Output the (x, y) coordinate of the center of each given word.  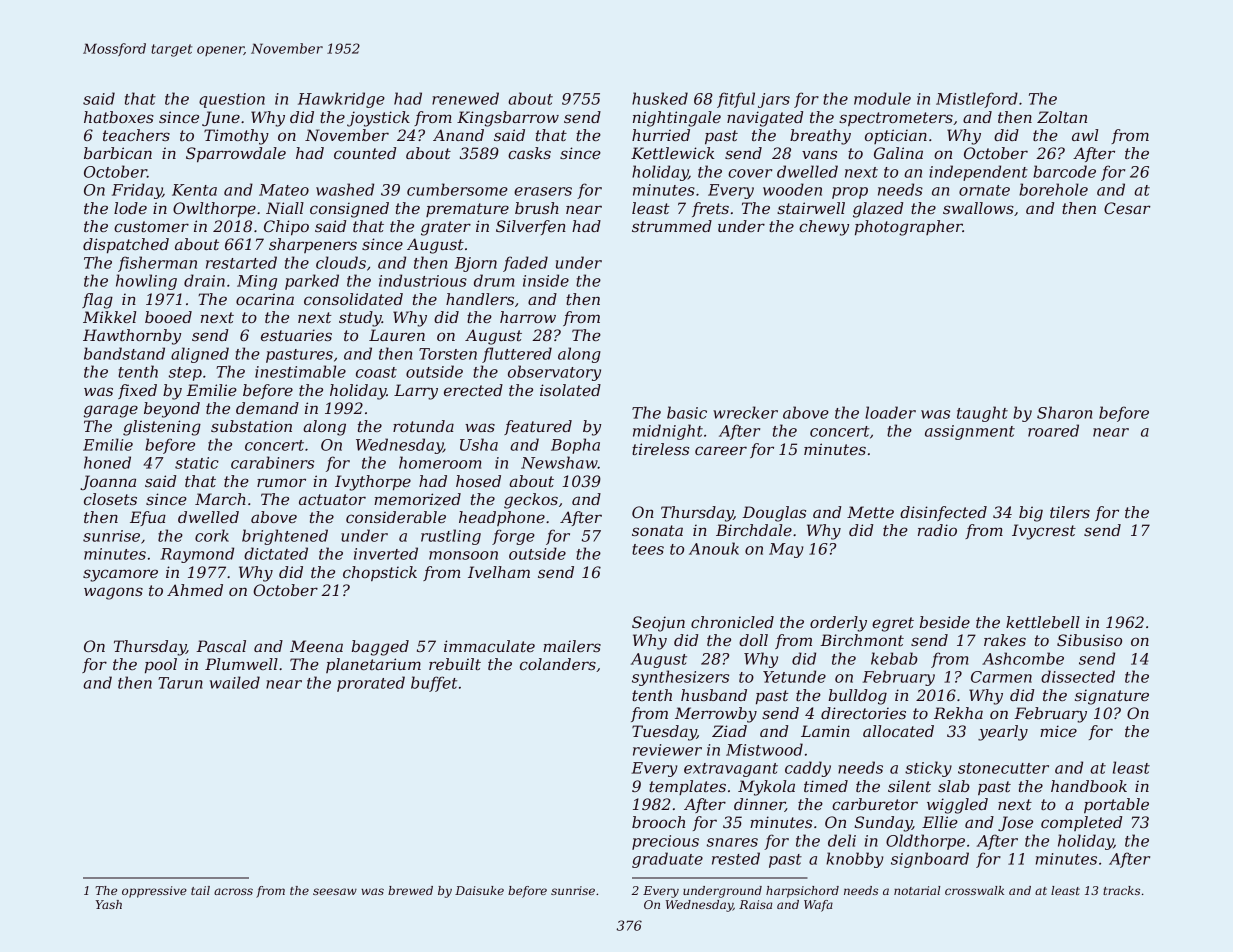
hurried (661, 135)
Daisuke (479, 890)
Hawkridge (341, 100)
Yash (109, 904)
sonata (657, 530)
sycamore (120, 575)
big (1031, 514)
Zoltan (1062, 117)
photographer (909, 228)
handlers (480, 299)
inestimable (300, 371)
